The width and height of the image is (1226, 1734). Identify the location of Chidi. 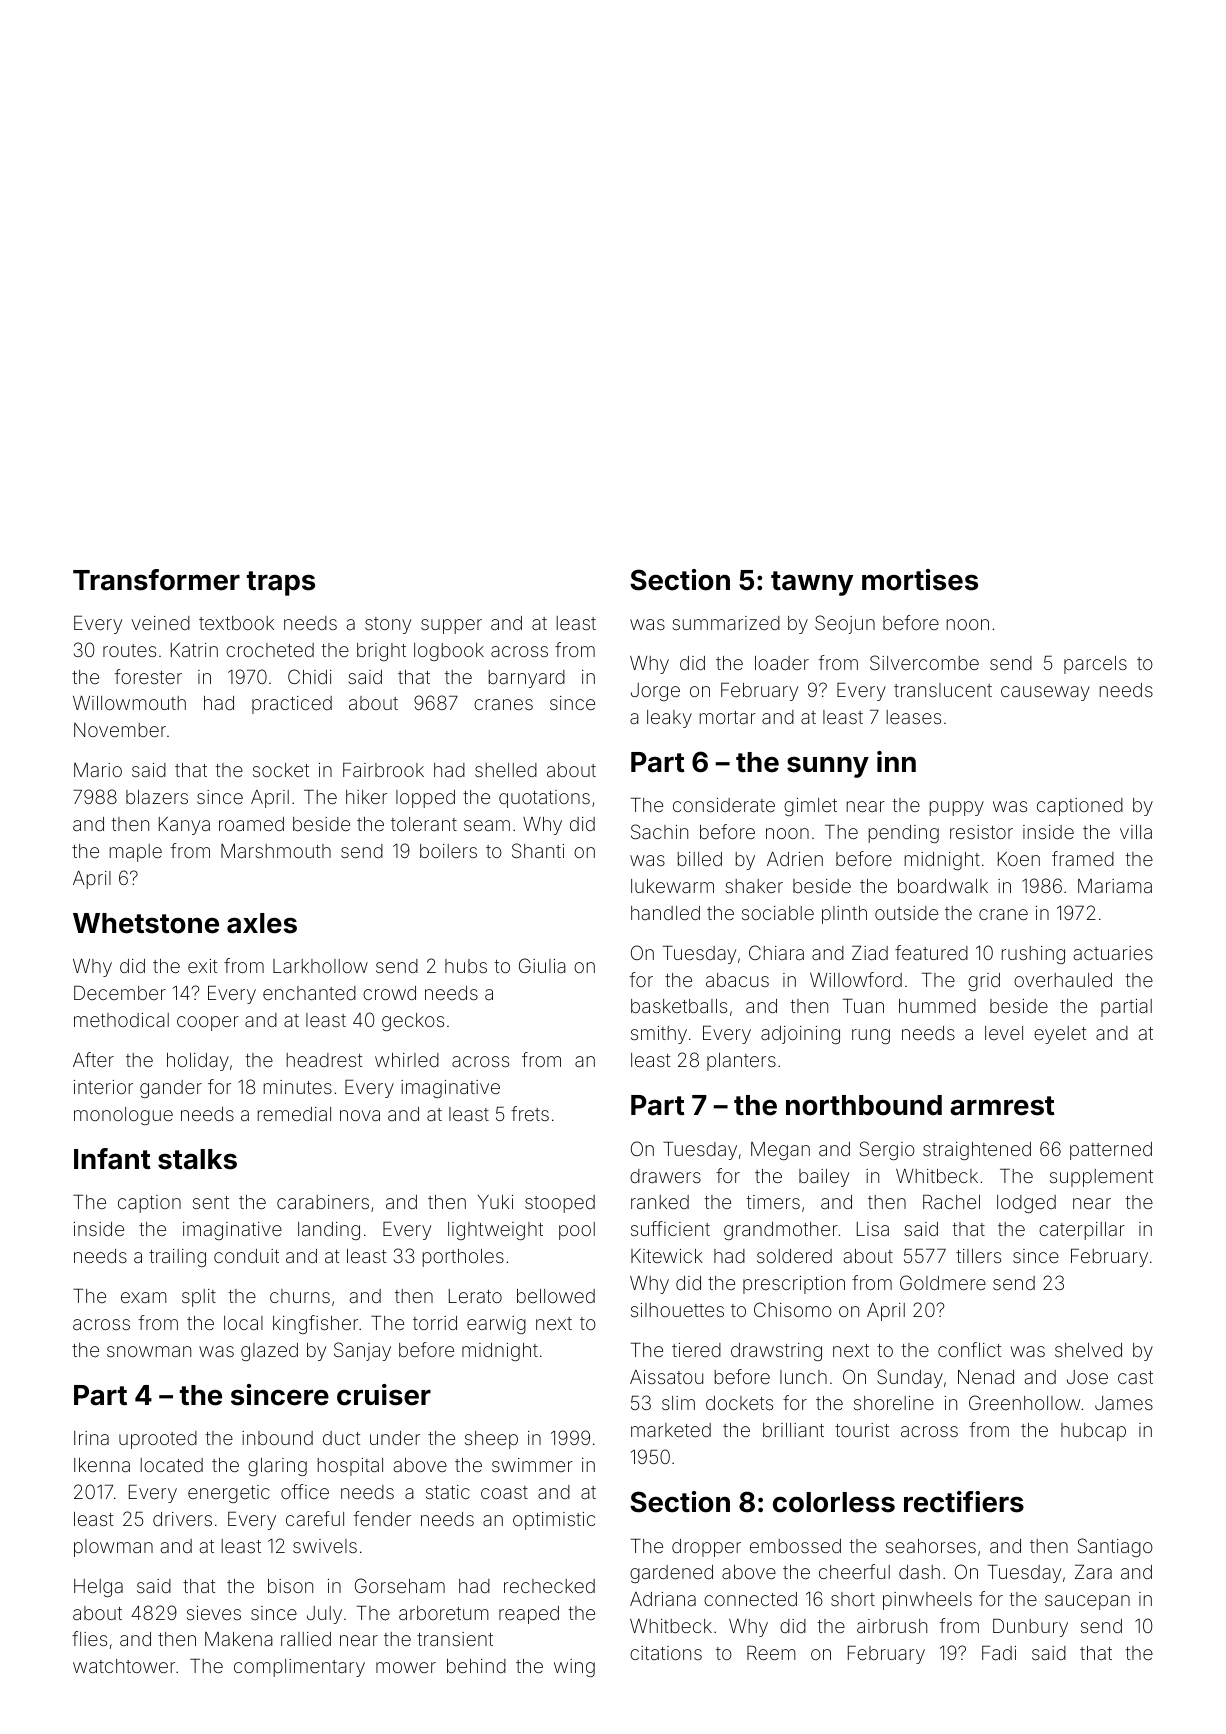
(310, 676).
